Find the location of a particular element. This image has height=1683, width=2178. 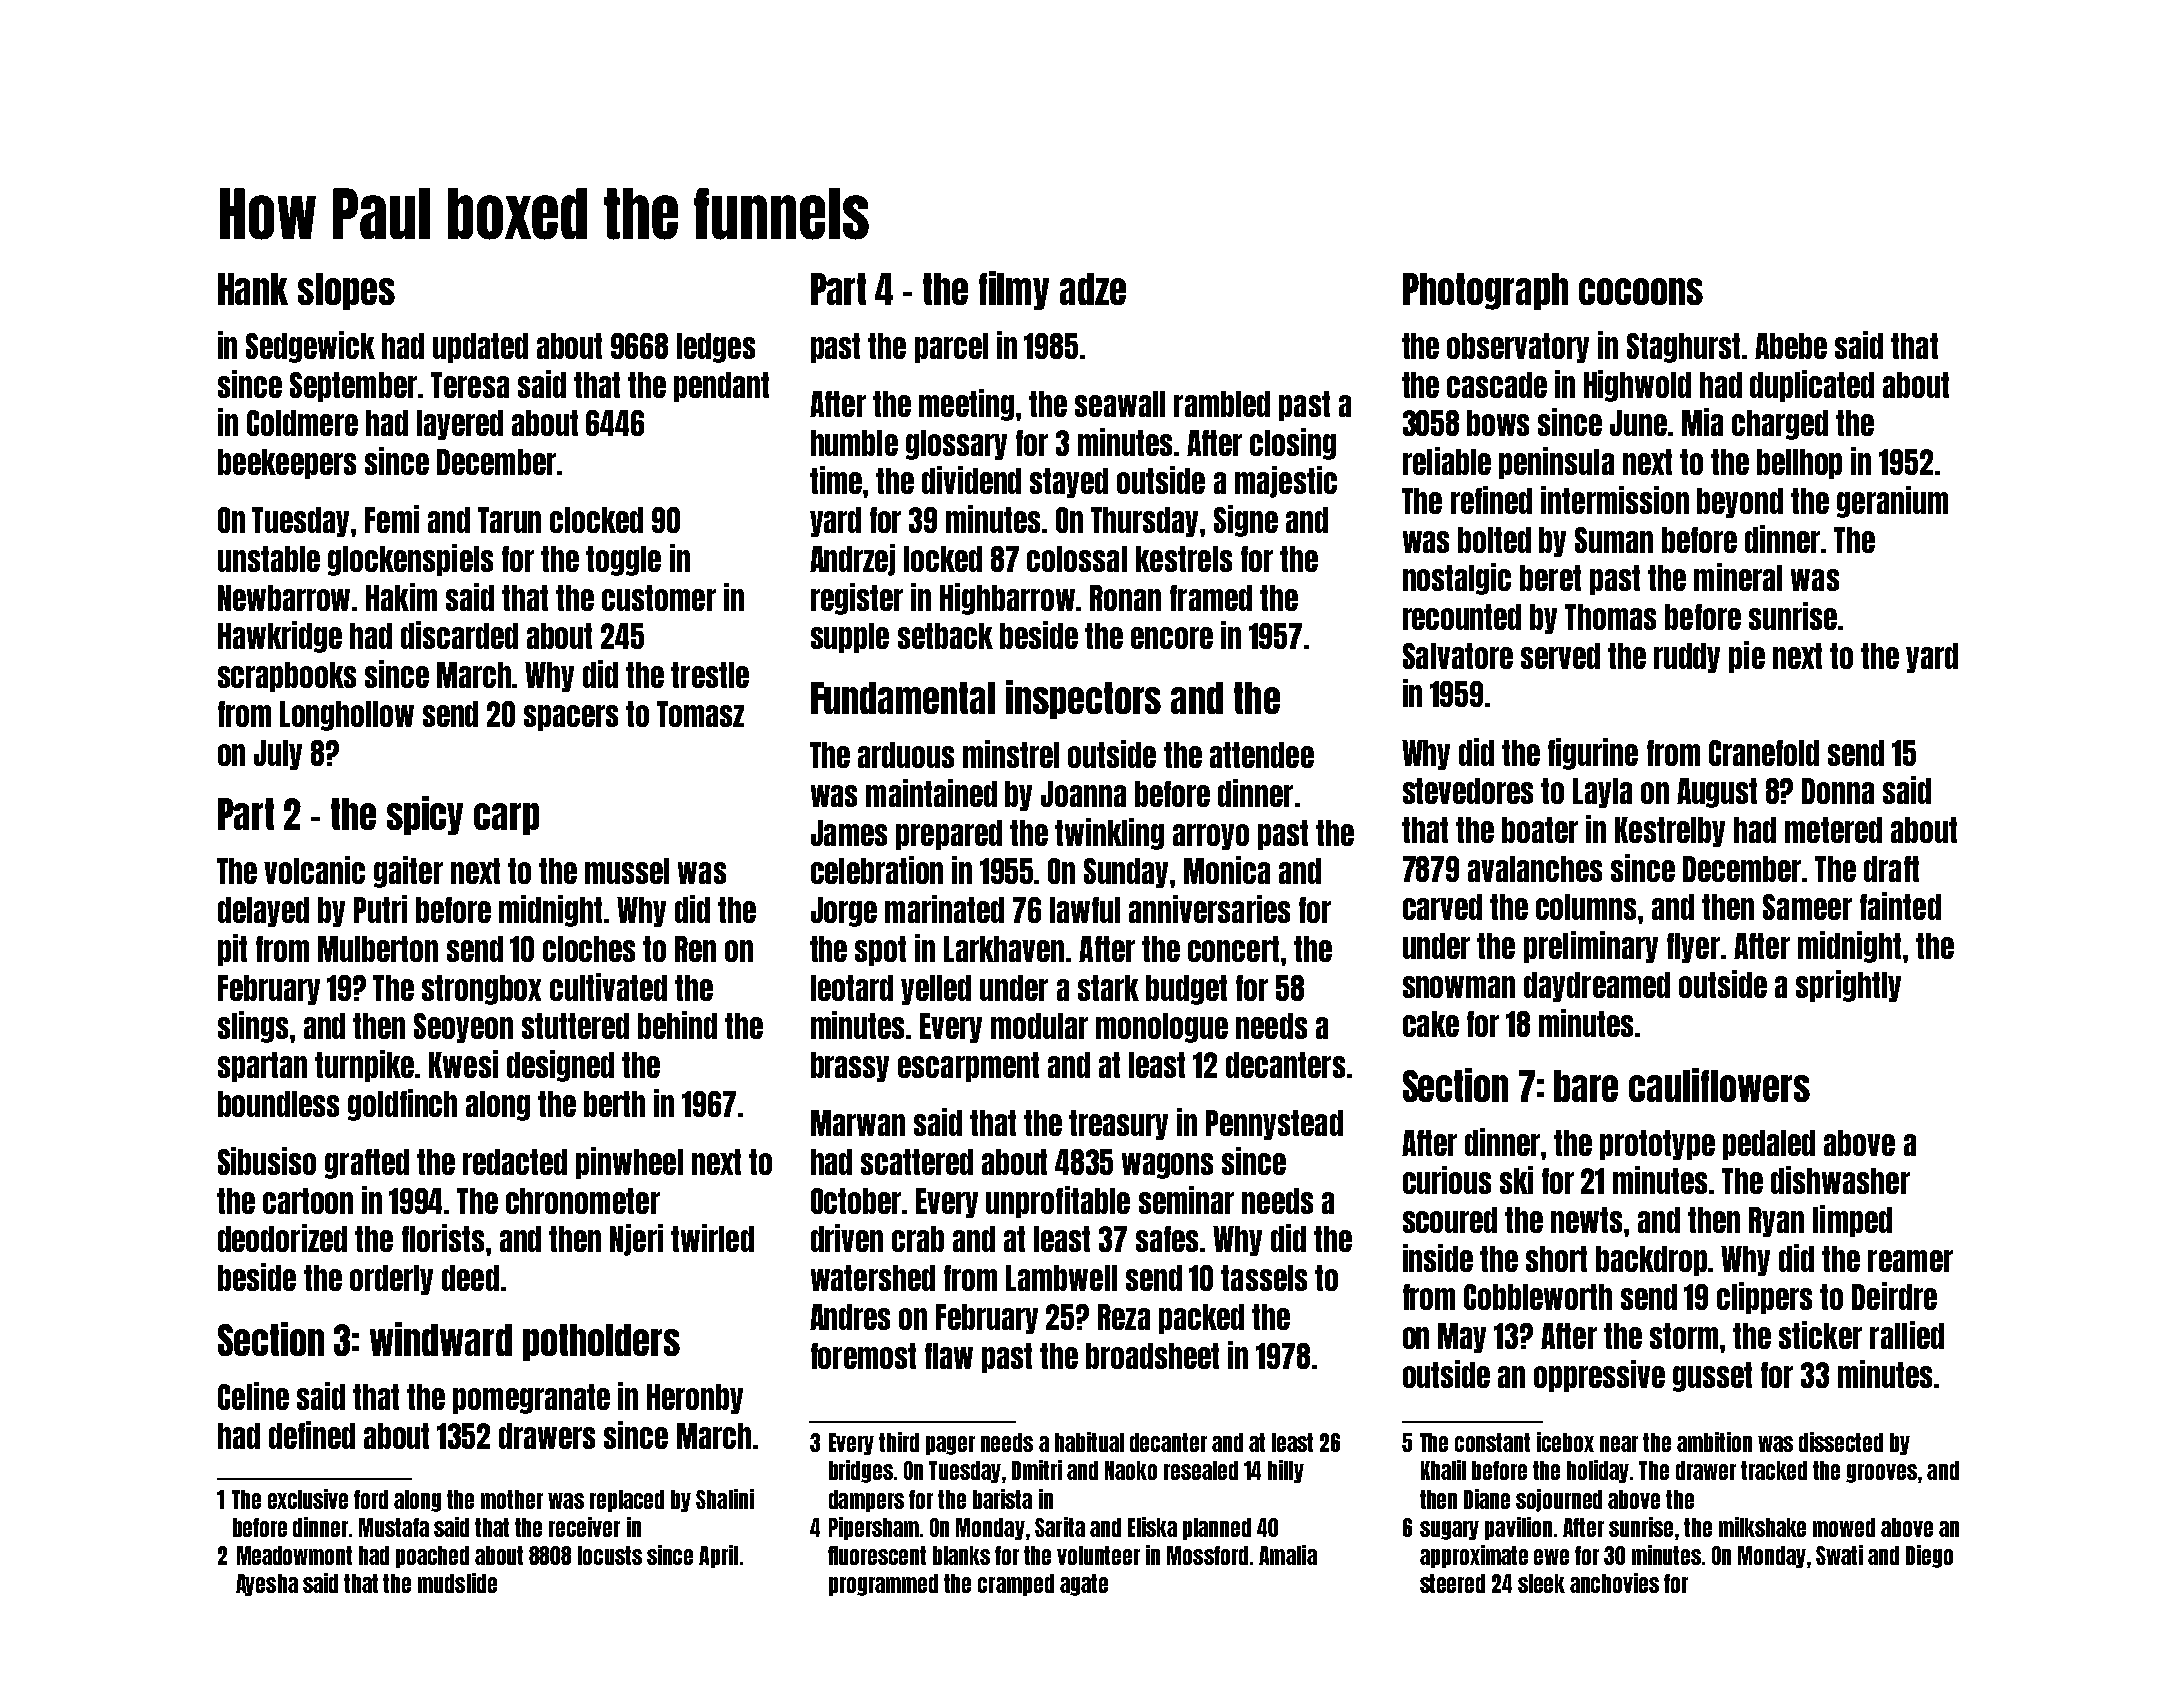

attendee is located at coordinates (1262, 755).
